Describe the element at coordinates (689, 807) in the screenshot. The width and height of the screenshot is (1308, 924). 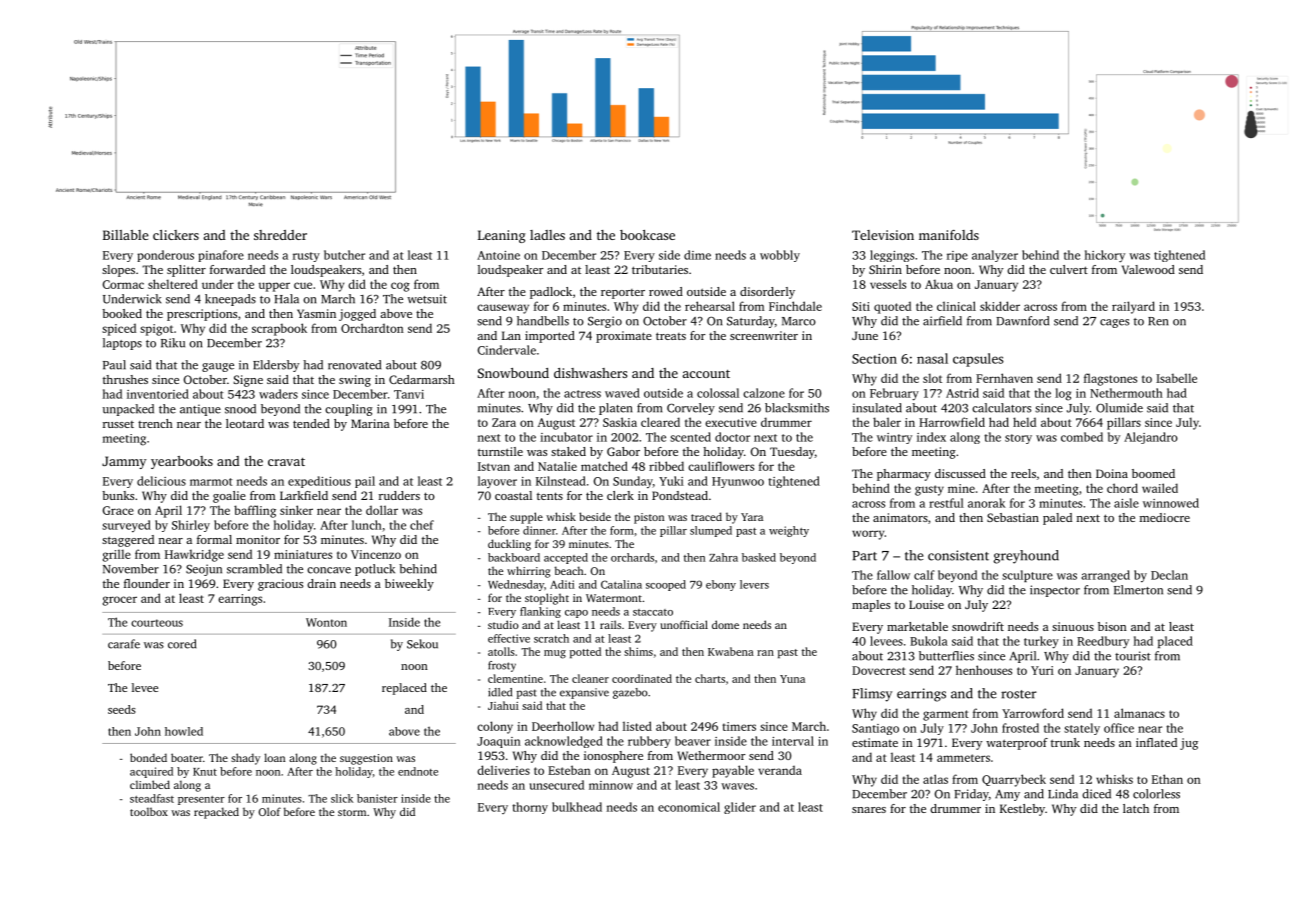
I see `economical` at that location.
